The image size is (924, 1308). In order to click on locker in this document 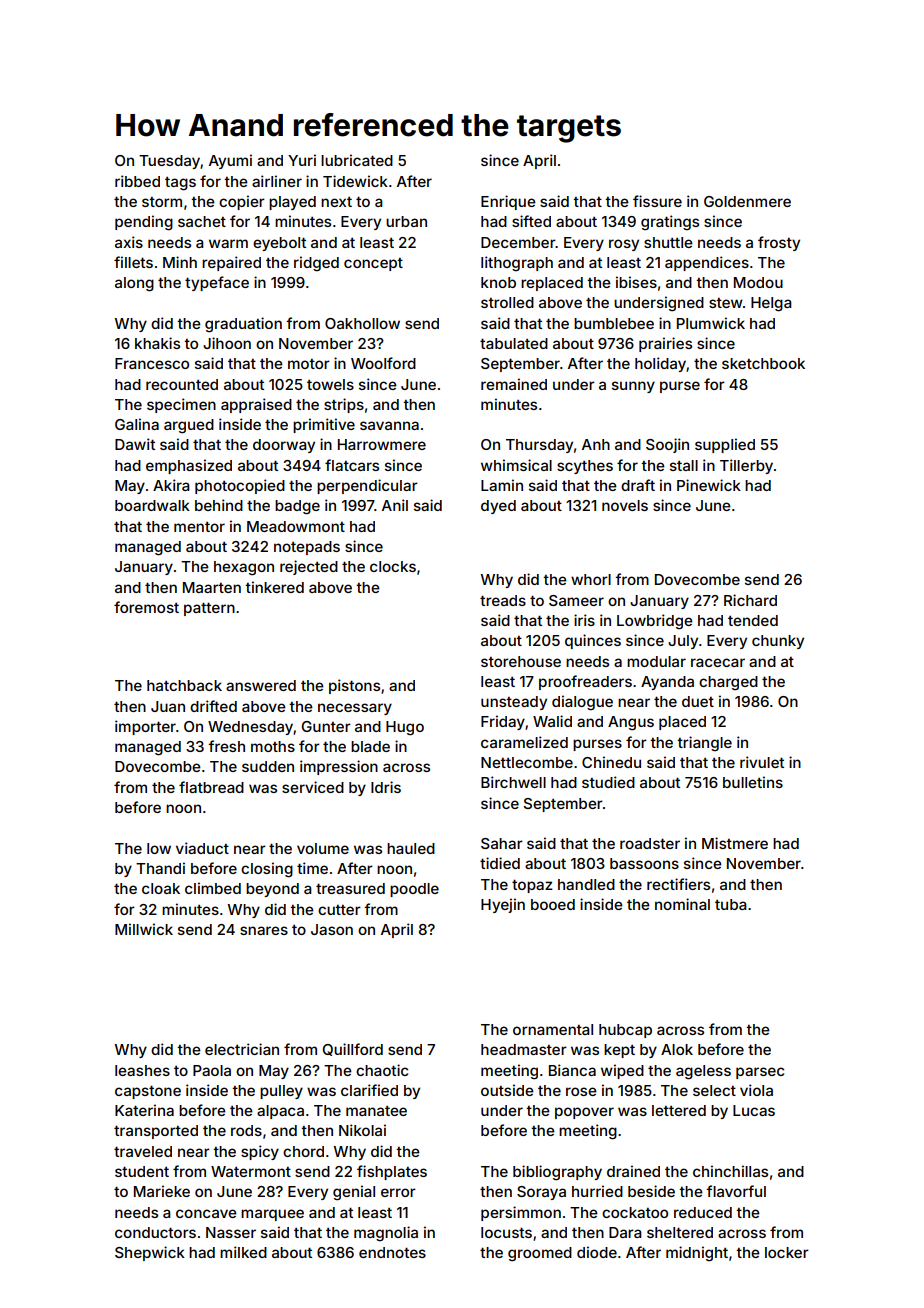, I will do `click(787, 1252)`.
